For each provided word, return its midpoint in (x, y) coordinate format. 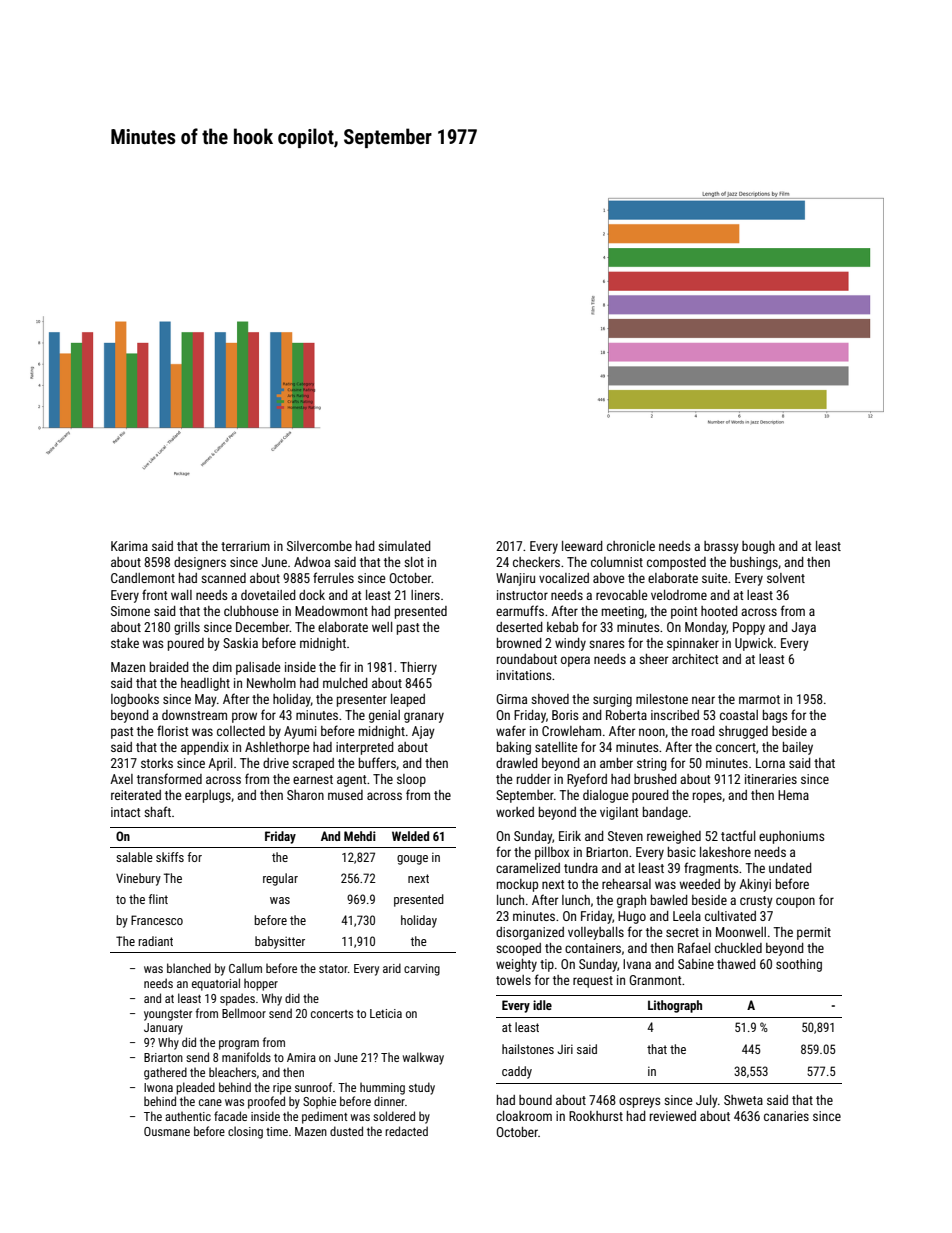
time (277, 1131)
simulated (404, 546)
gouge (412, 860)
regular (280, 879)
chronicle (631, 546)
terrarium (245, 546)
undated (790, 868)
